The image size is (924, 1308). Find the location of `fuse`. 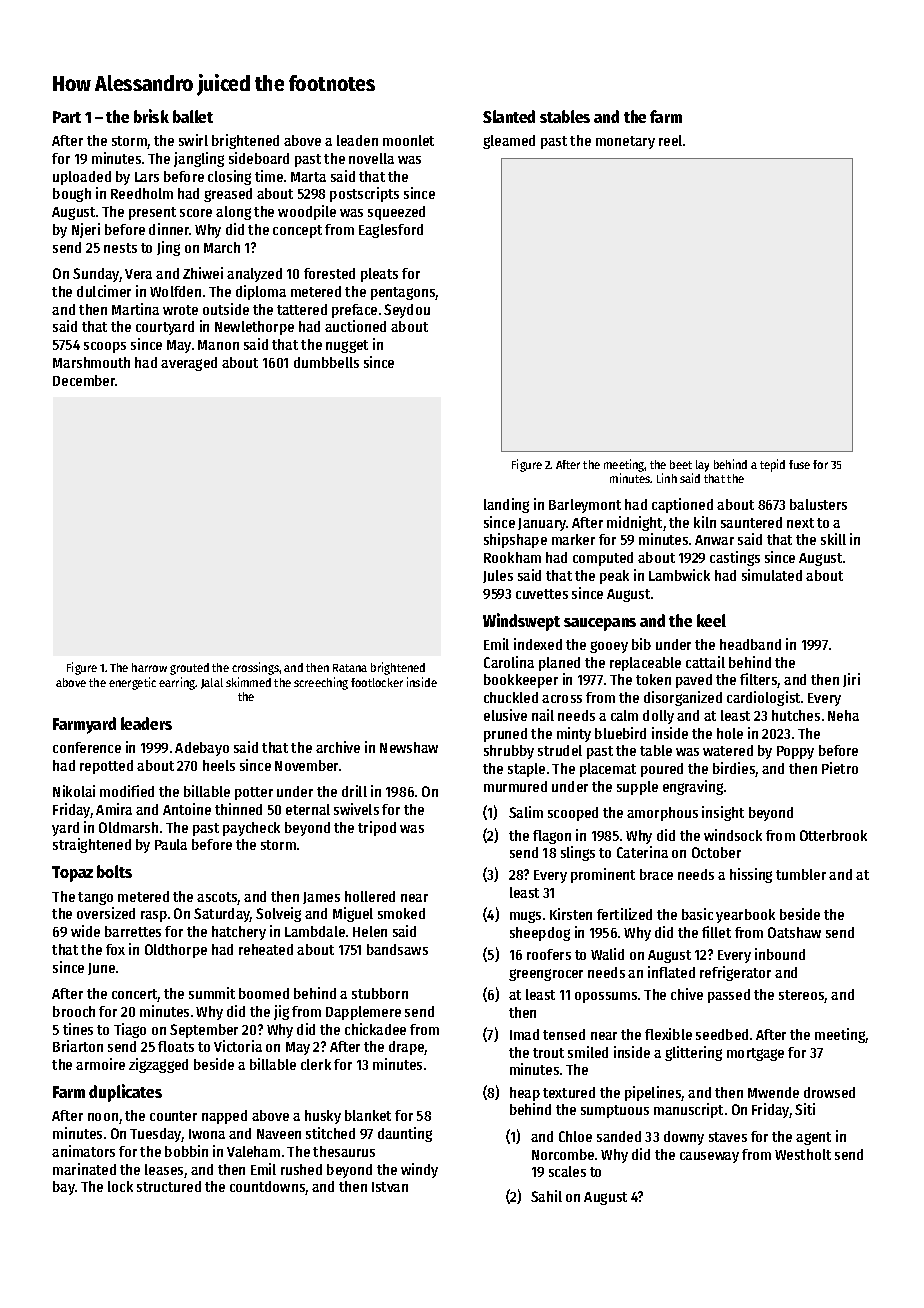

fuse is located at coordinates (799, 464).
